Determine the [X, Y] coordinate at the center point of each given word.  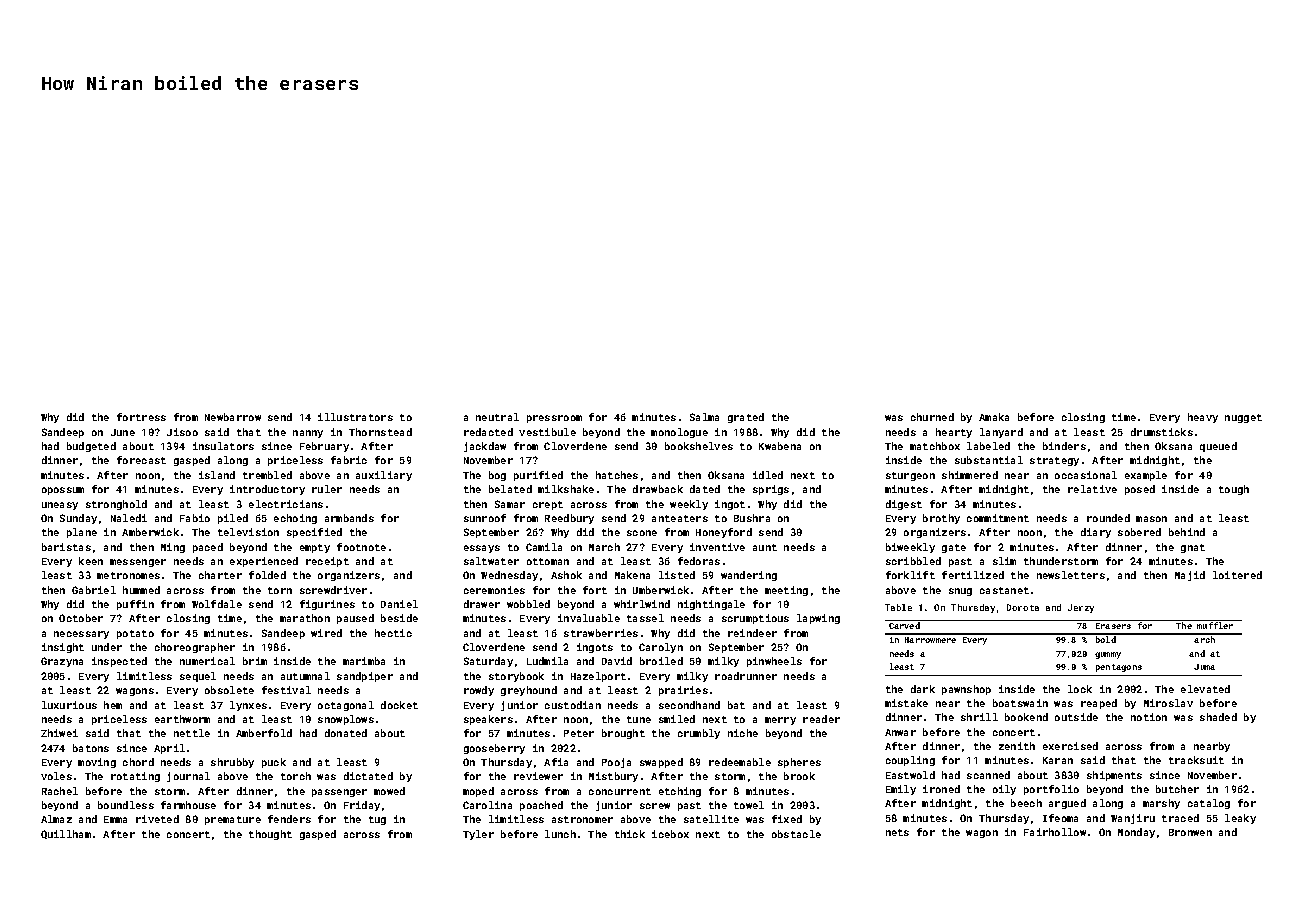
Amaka [994, 417]
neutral [497, 417]
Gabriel [94, 590]
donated [346, 733]
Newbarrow [233, 417]
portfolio [1051, 790]
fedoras [699, 561]
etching [680, 792]
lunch [560, 834]
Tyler [478, 835]
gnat [1193, 548]
